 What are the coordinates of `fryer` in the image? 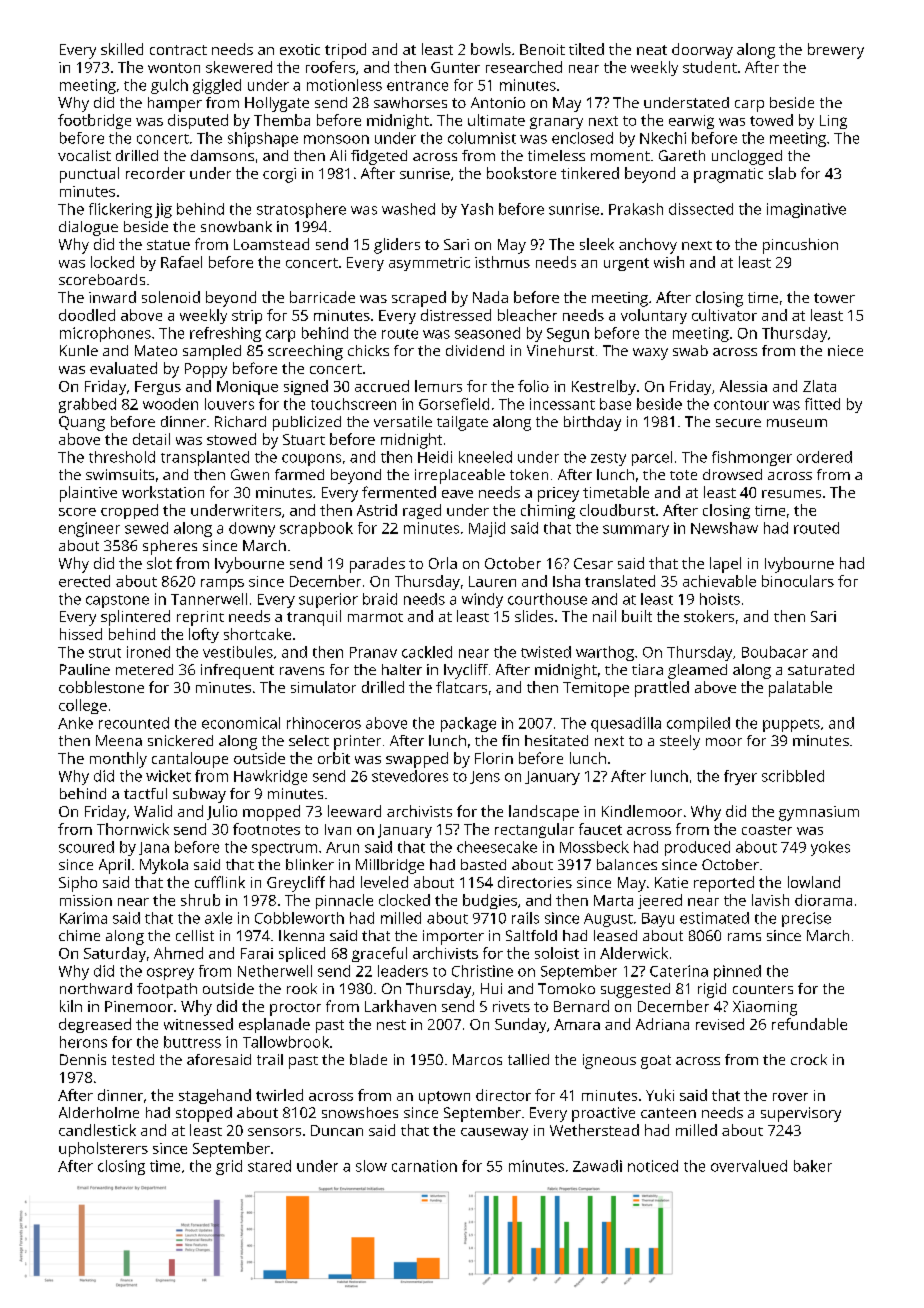 It's located at (740, 777).
